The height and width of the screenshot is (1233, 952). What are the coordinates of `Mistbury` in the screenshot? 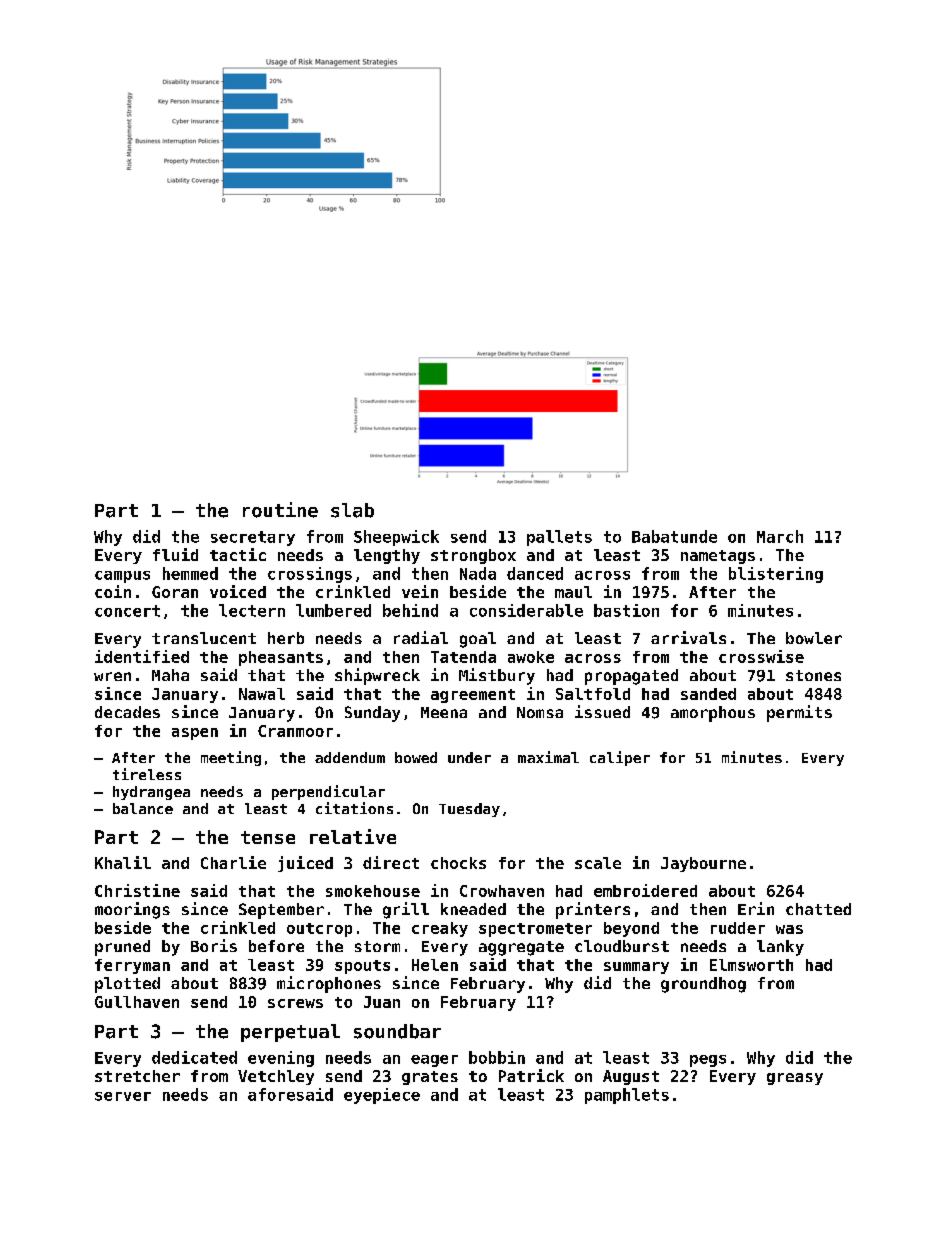 It's located at (497, 676).
